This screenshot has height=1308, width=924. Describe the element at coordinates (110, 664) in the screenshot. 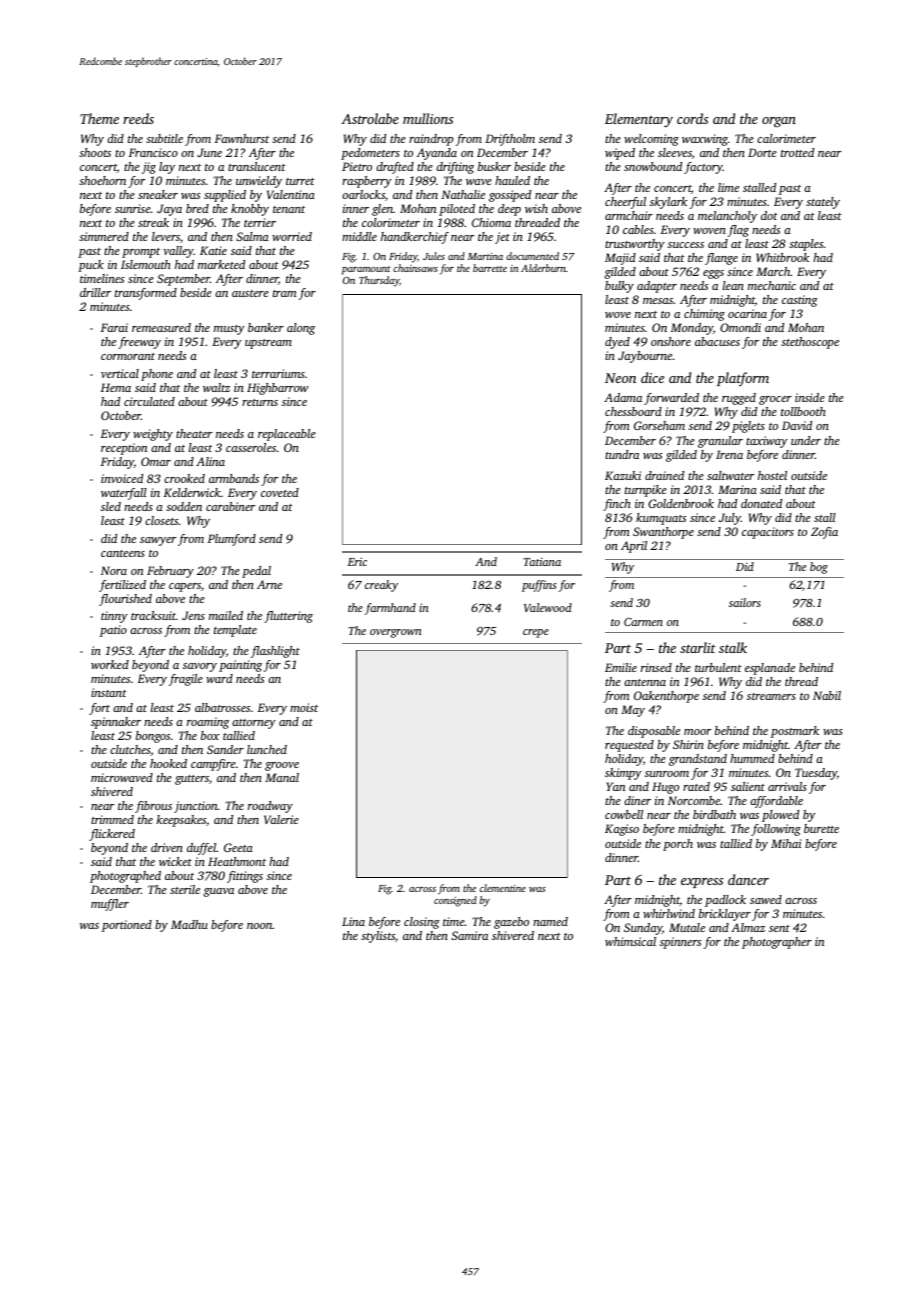

I see `worked` at that location.
